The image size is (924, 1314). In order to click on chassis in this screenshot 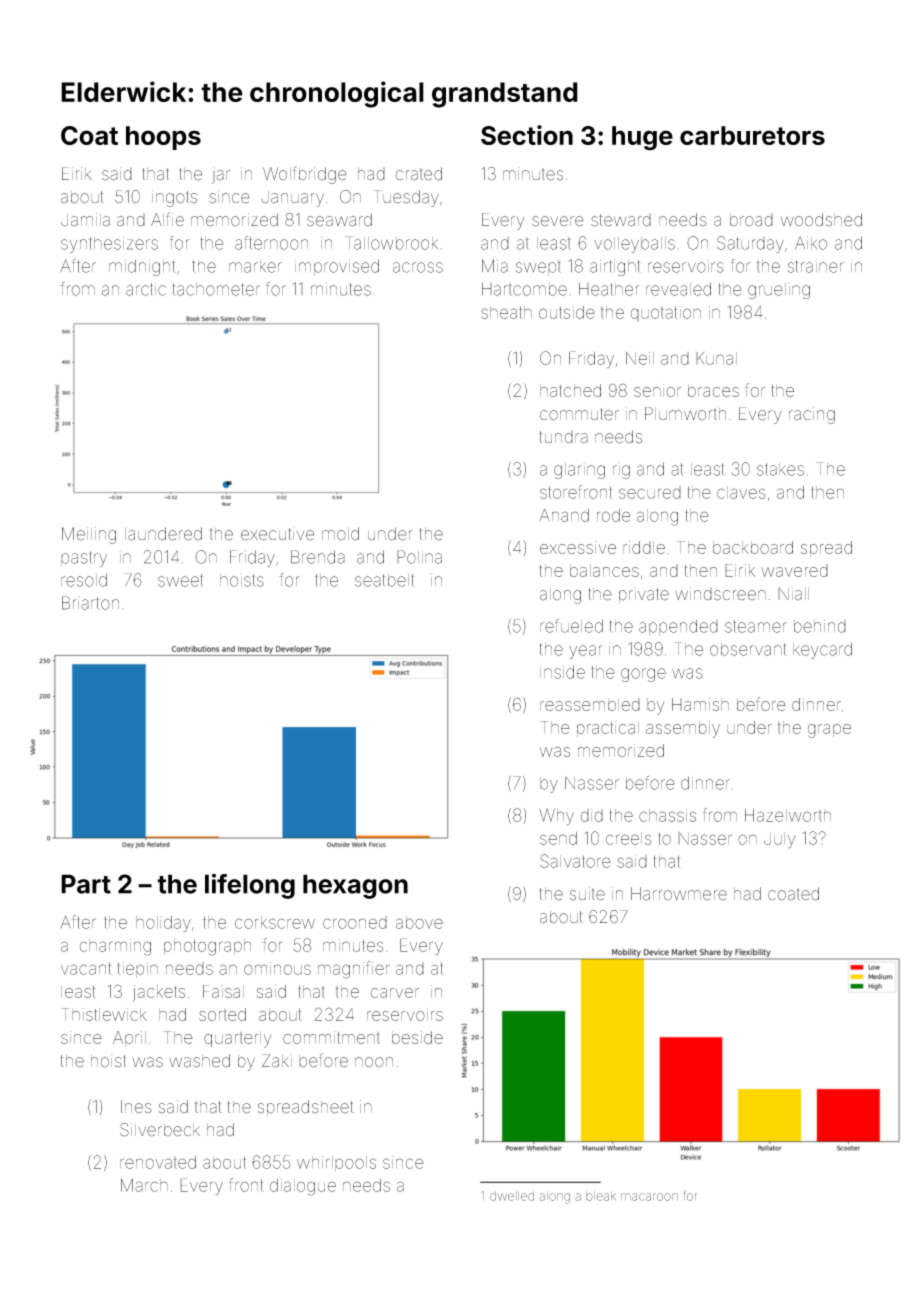, I will do `click(667, 815)`.
